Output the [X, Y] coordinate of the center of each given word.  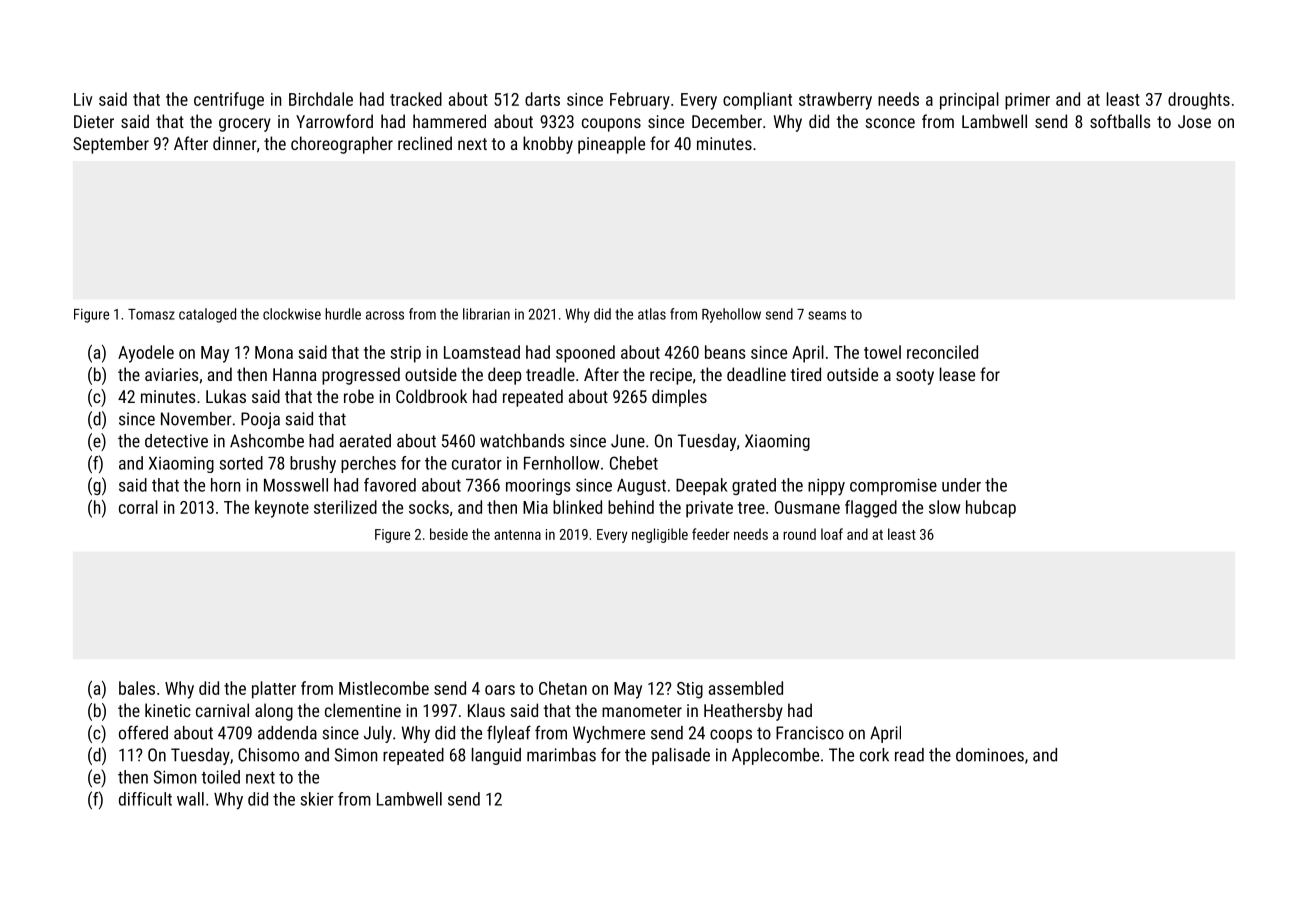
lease [957, 374]
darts [542, 99]
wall [190, 799]
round [799, 534]
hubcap [991, 509]
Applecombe [775, 756]
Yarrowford [334, 121]
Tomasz [151, 314]
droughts [1199, 101]
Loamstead [482, 352]
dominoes [990, 755]
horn [225, 485]
